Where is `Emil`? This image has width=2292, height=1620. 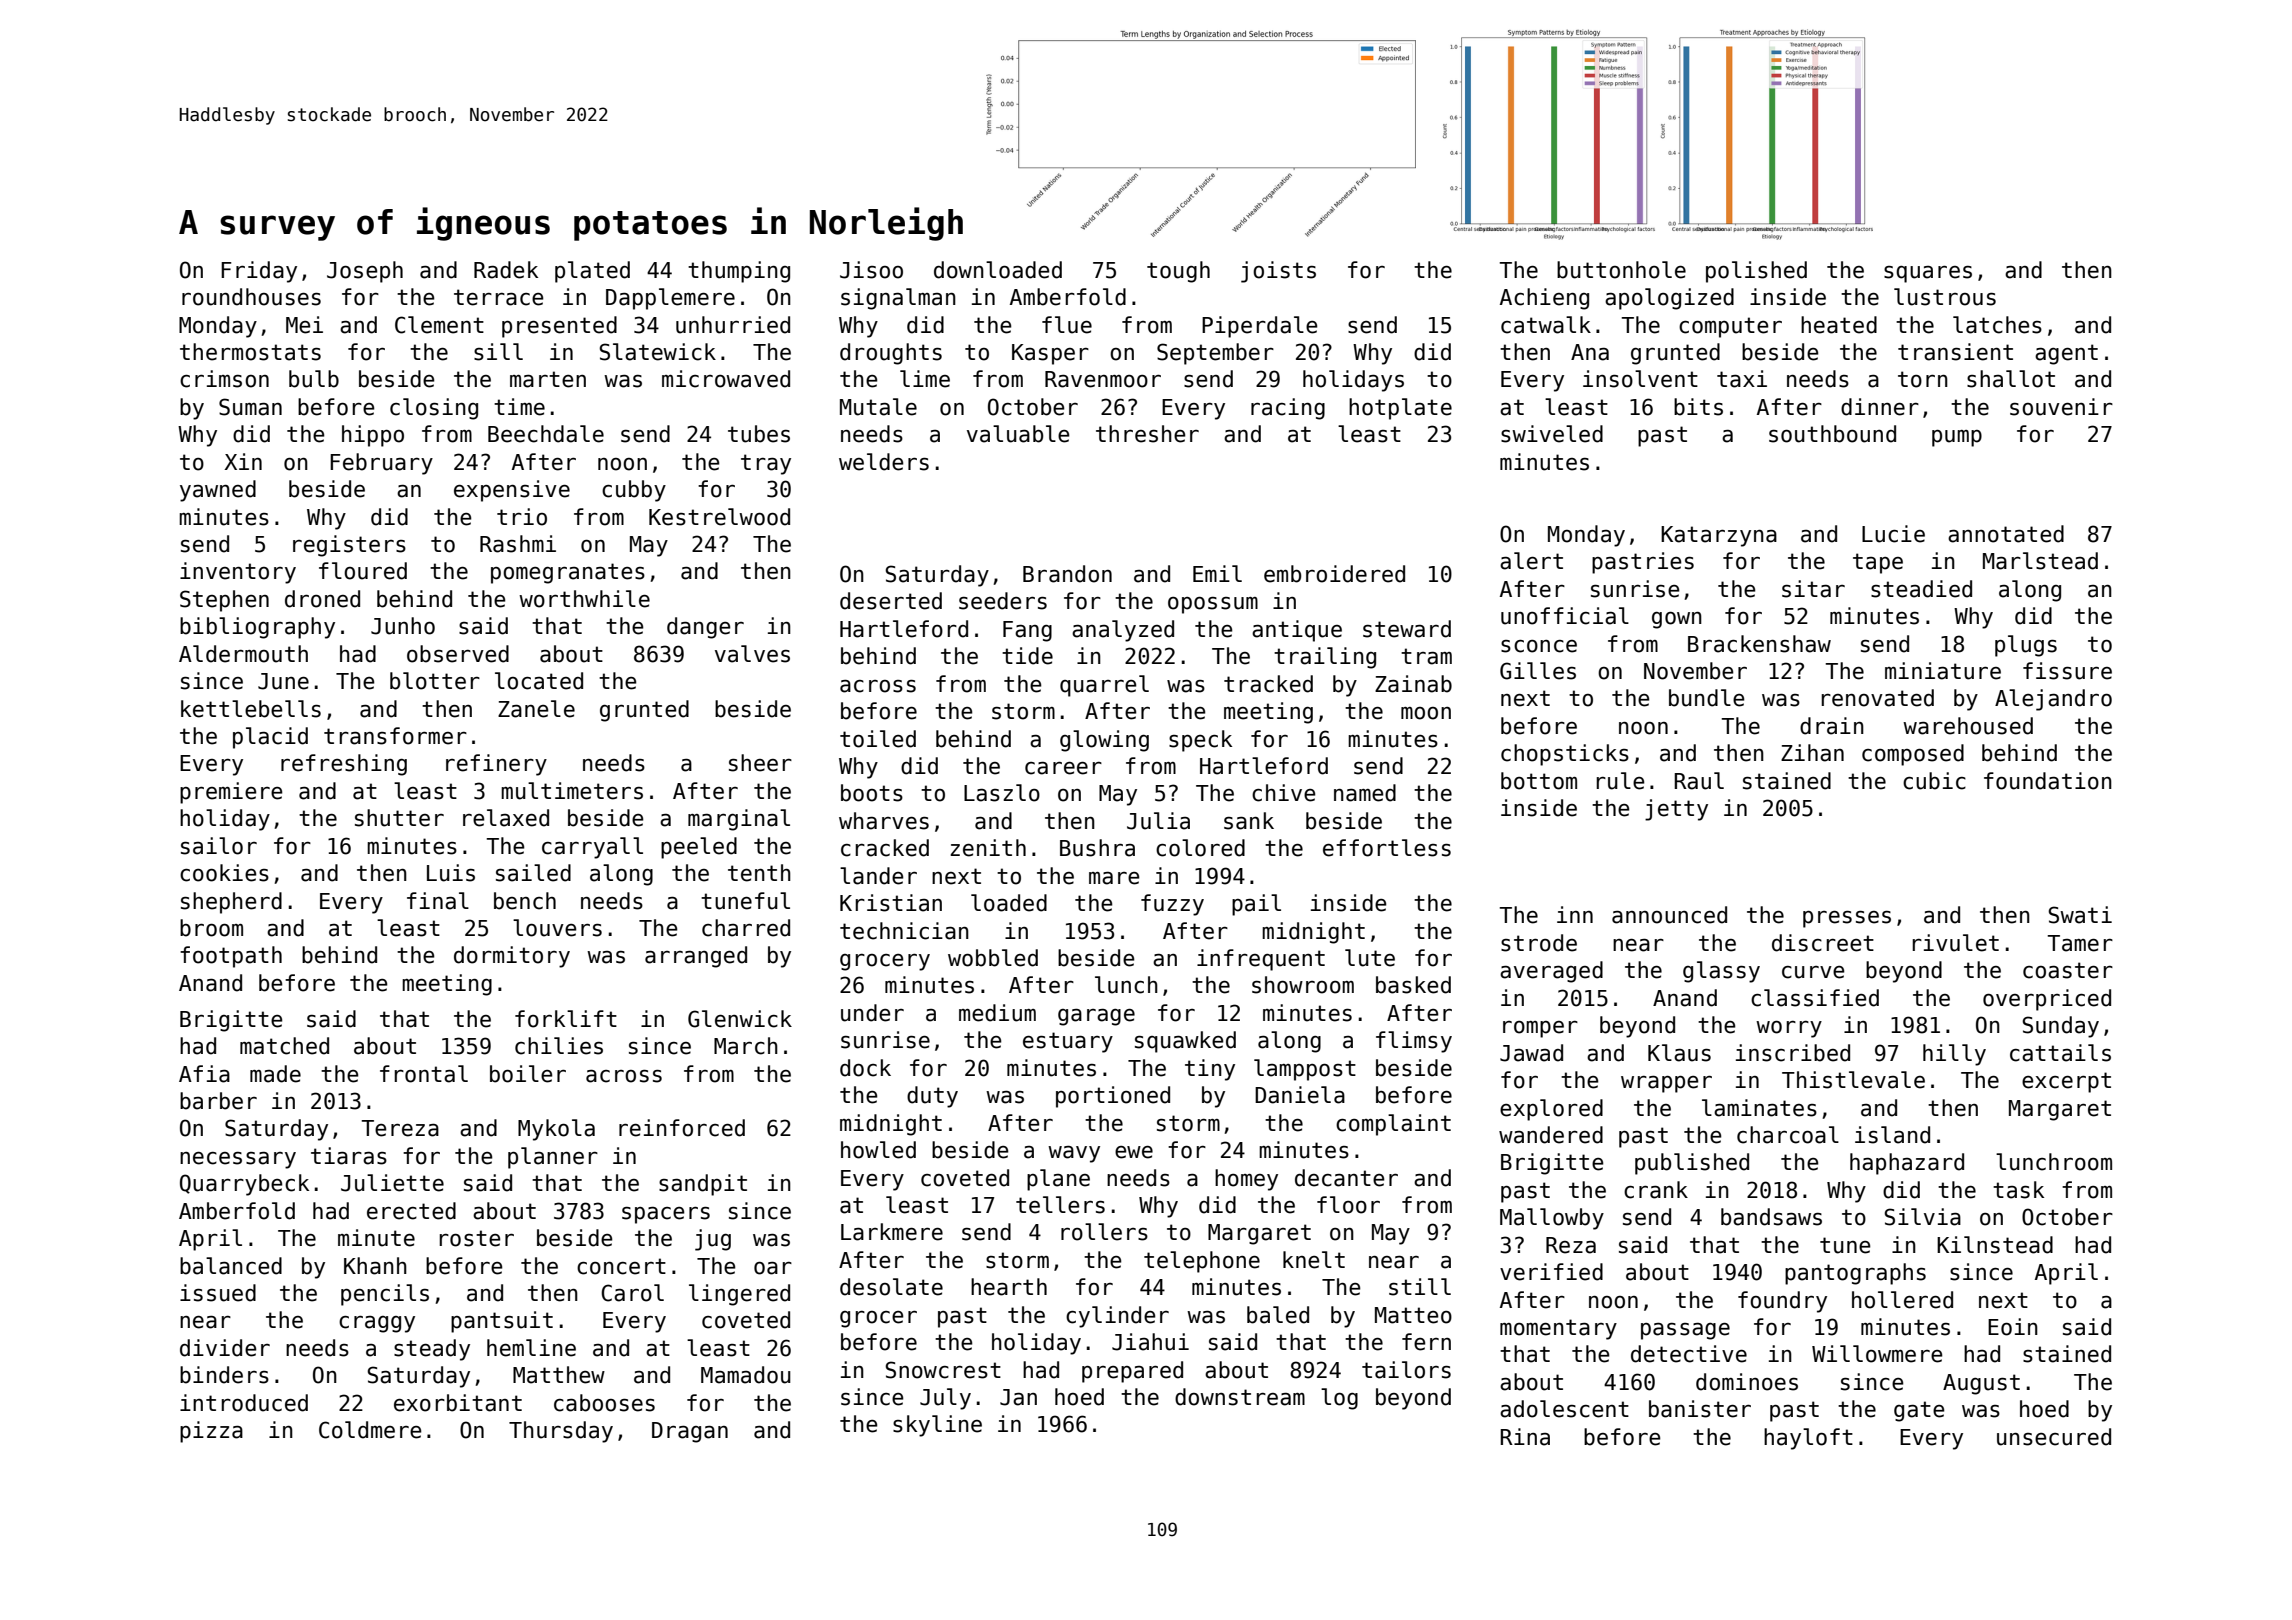 Emil is located at coordinates (1217, 573).
